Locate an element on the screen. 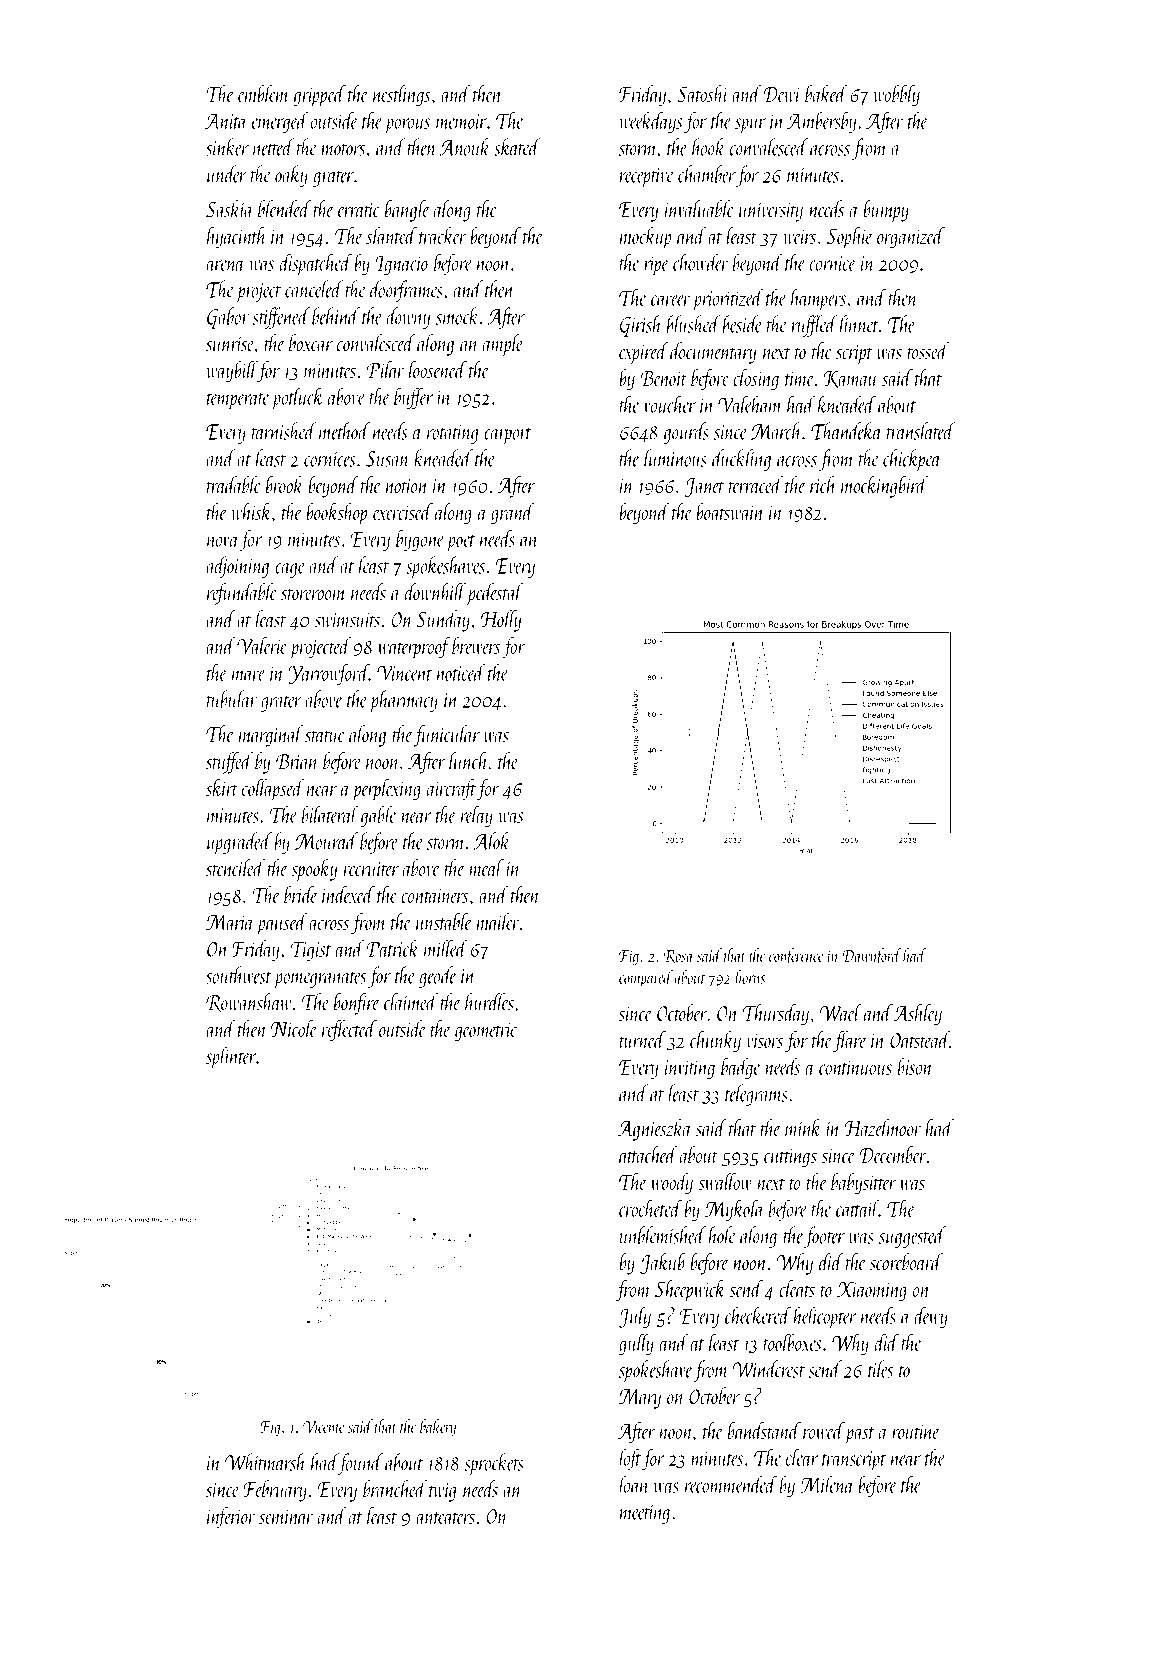 This screenshot has width=1165, height=1654. weekdays is located at coordinates (650, 122).
